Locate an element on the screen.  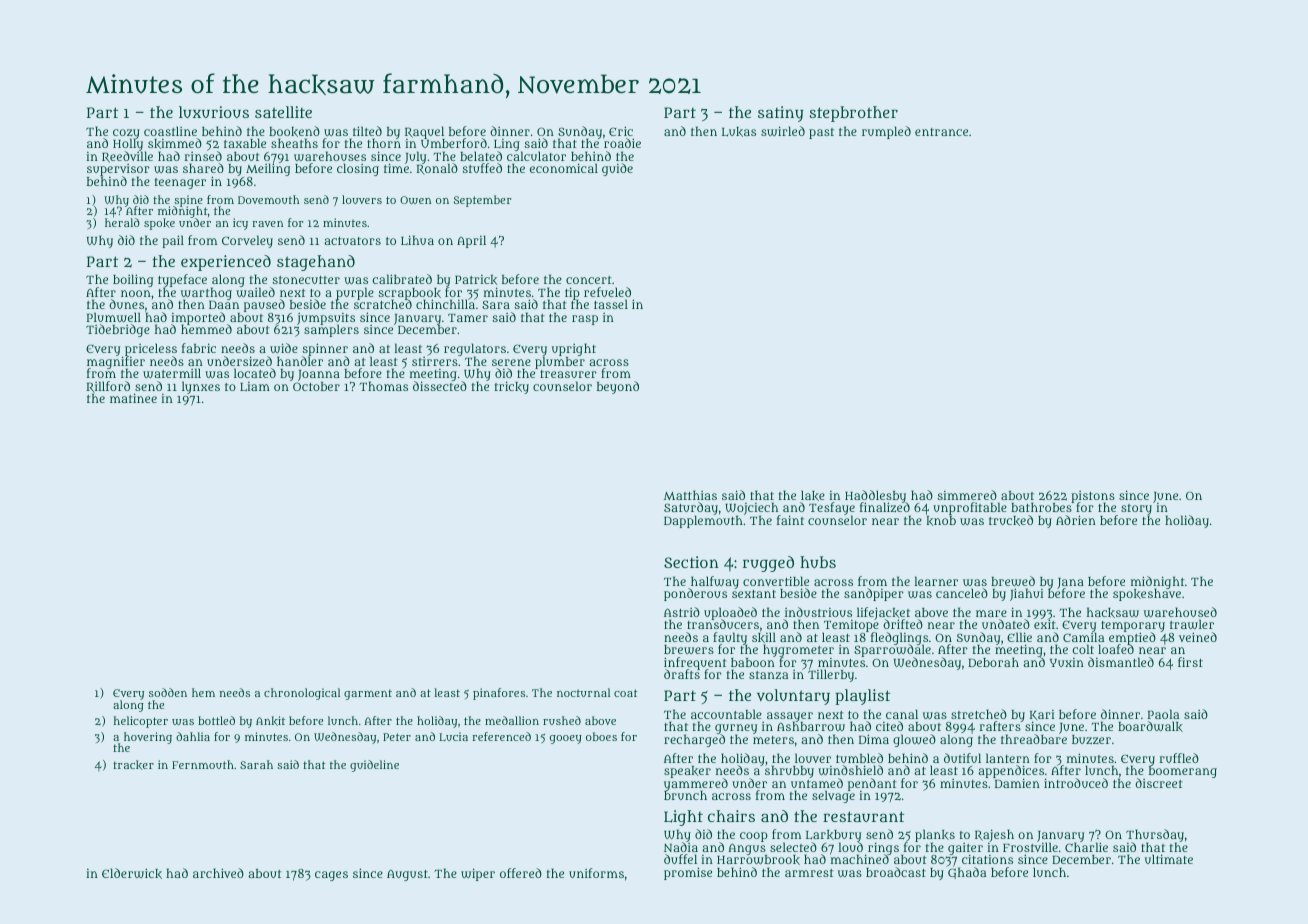
lynxes is located at coordinates (201, 387).
